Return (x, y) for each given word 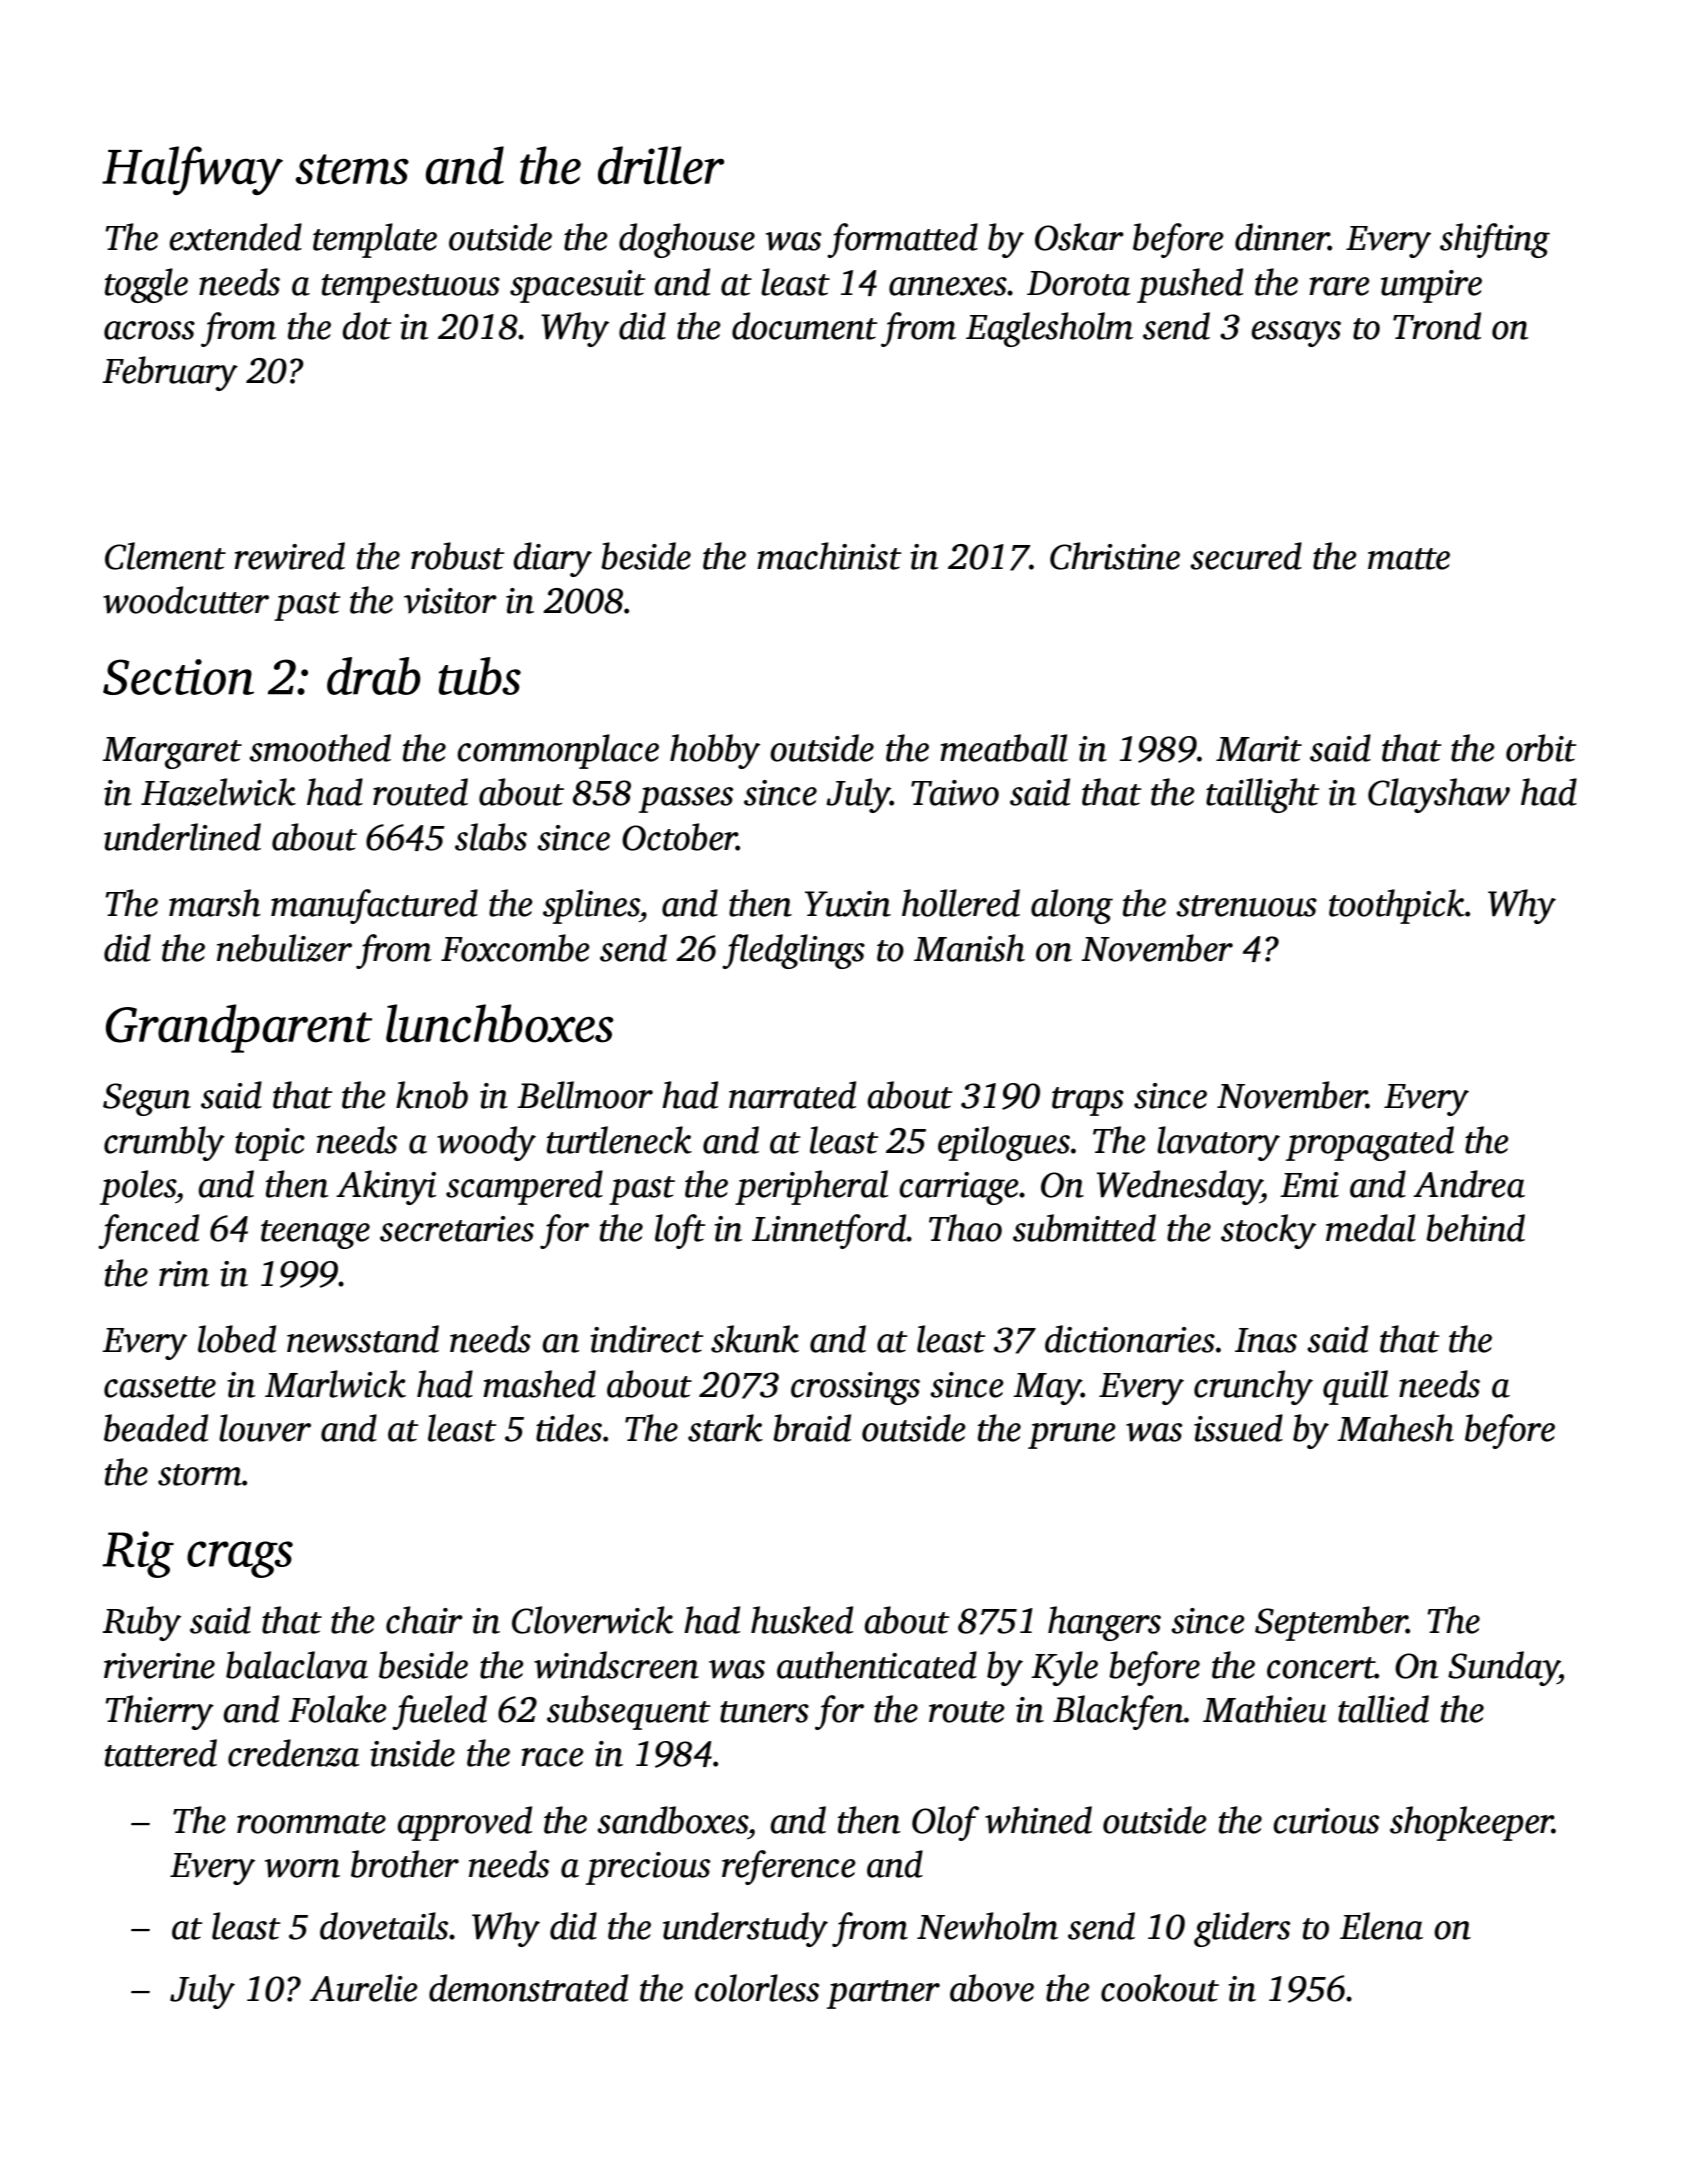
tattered (161, 1753)
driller (661, 165)
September (1331, 1623)
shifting (1495, 240)
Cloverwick (592, 1620)
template (375, 240)
